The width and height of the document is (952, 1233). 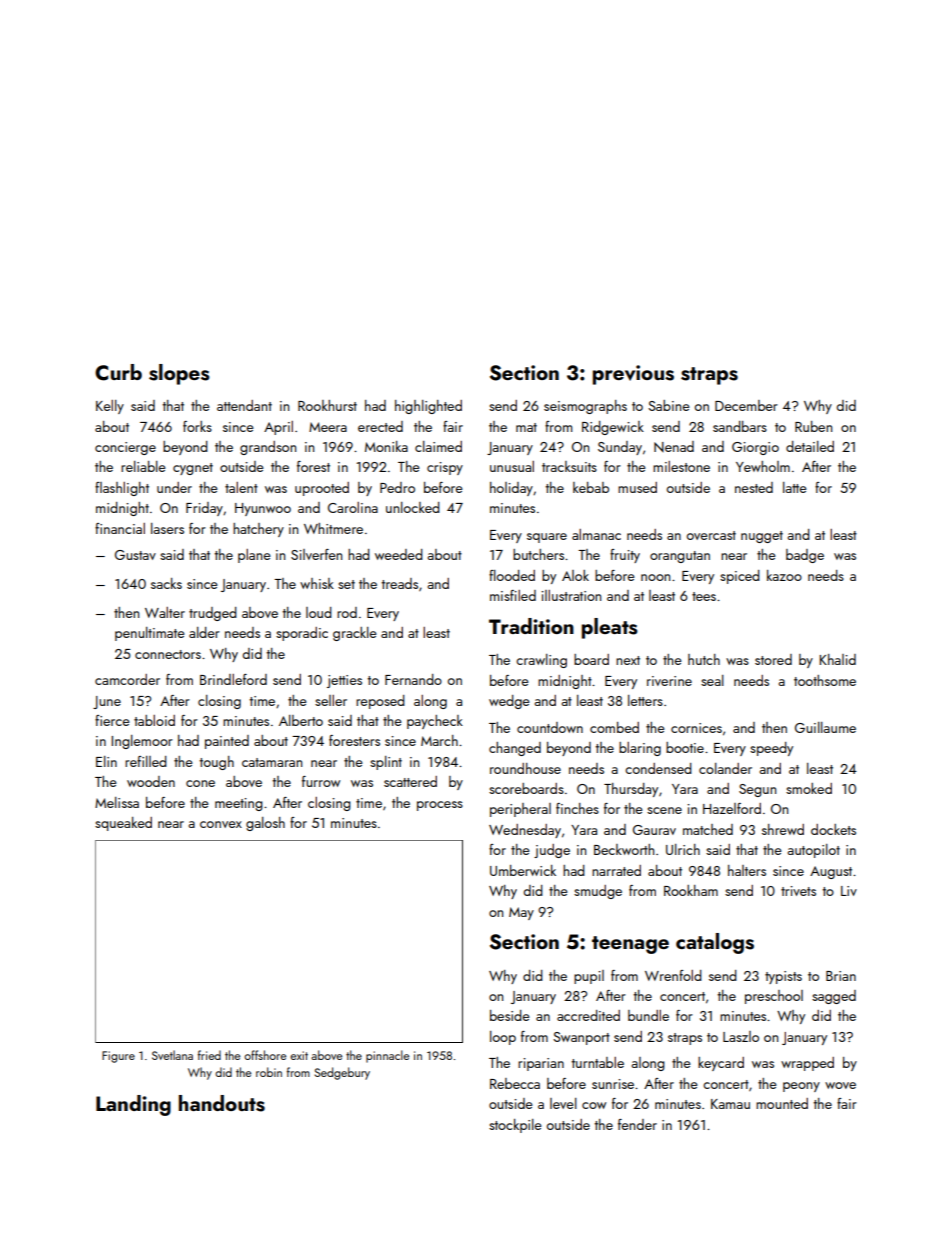 I want to click on halters, so click(x=747, y=870).
